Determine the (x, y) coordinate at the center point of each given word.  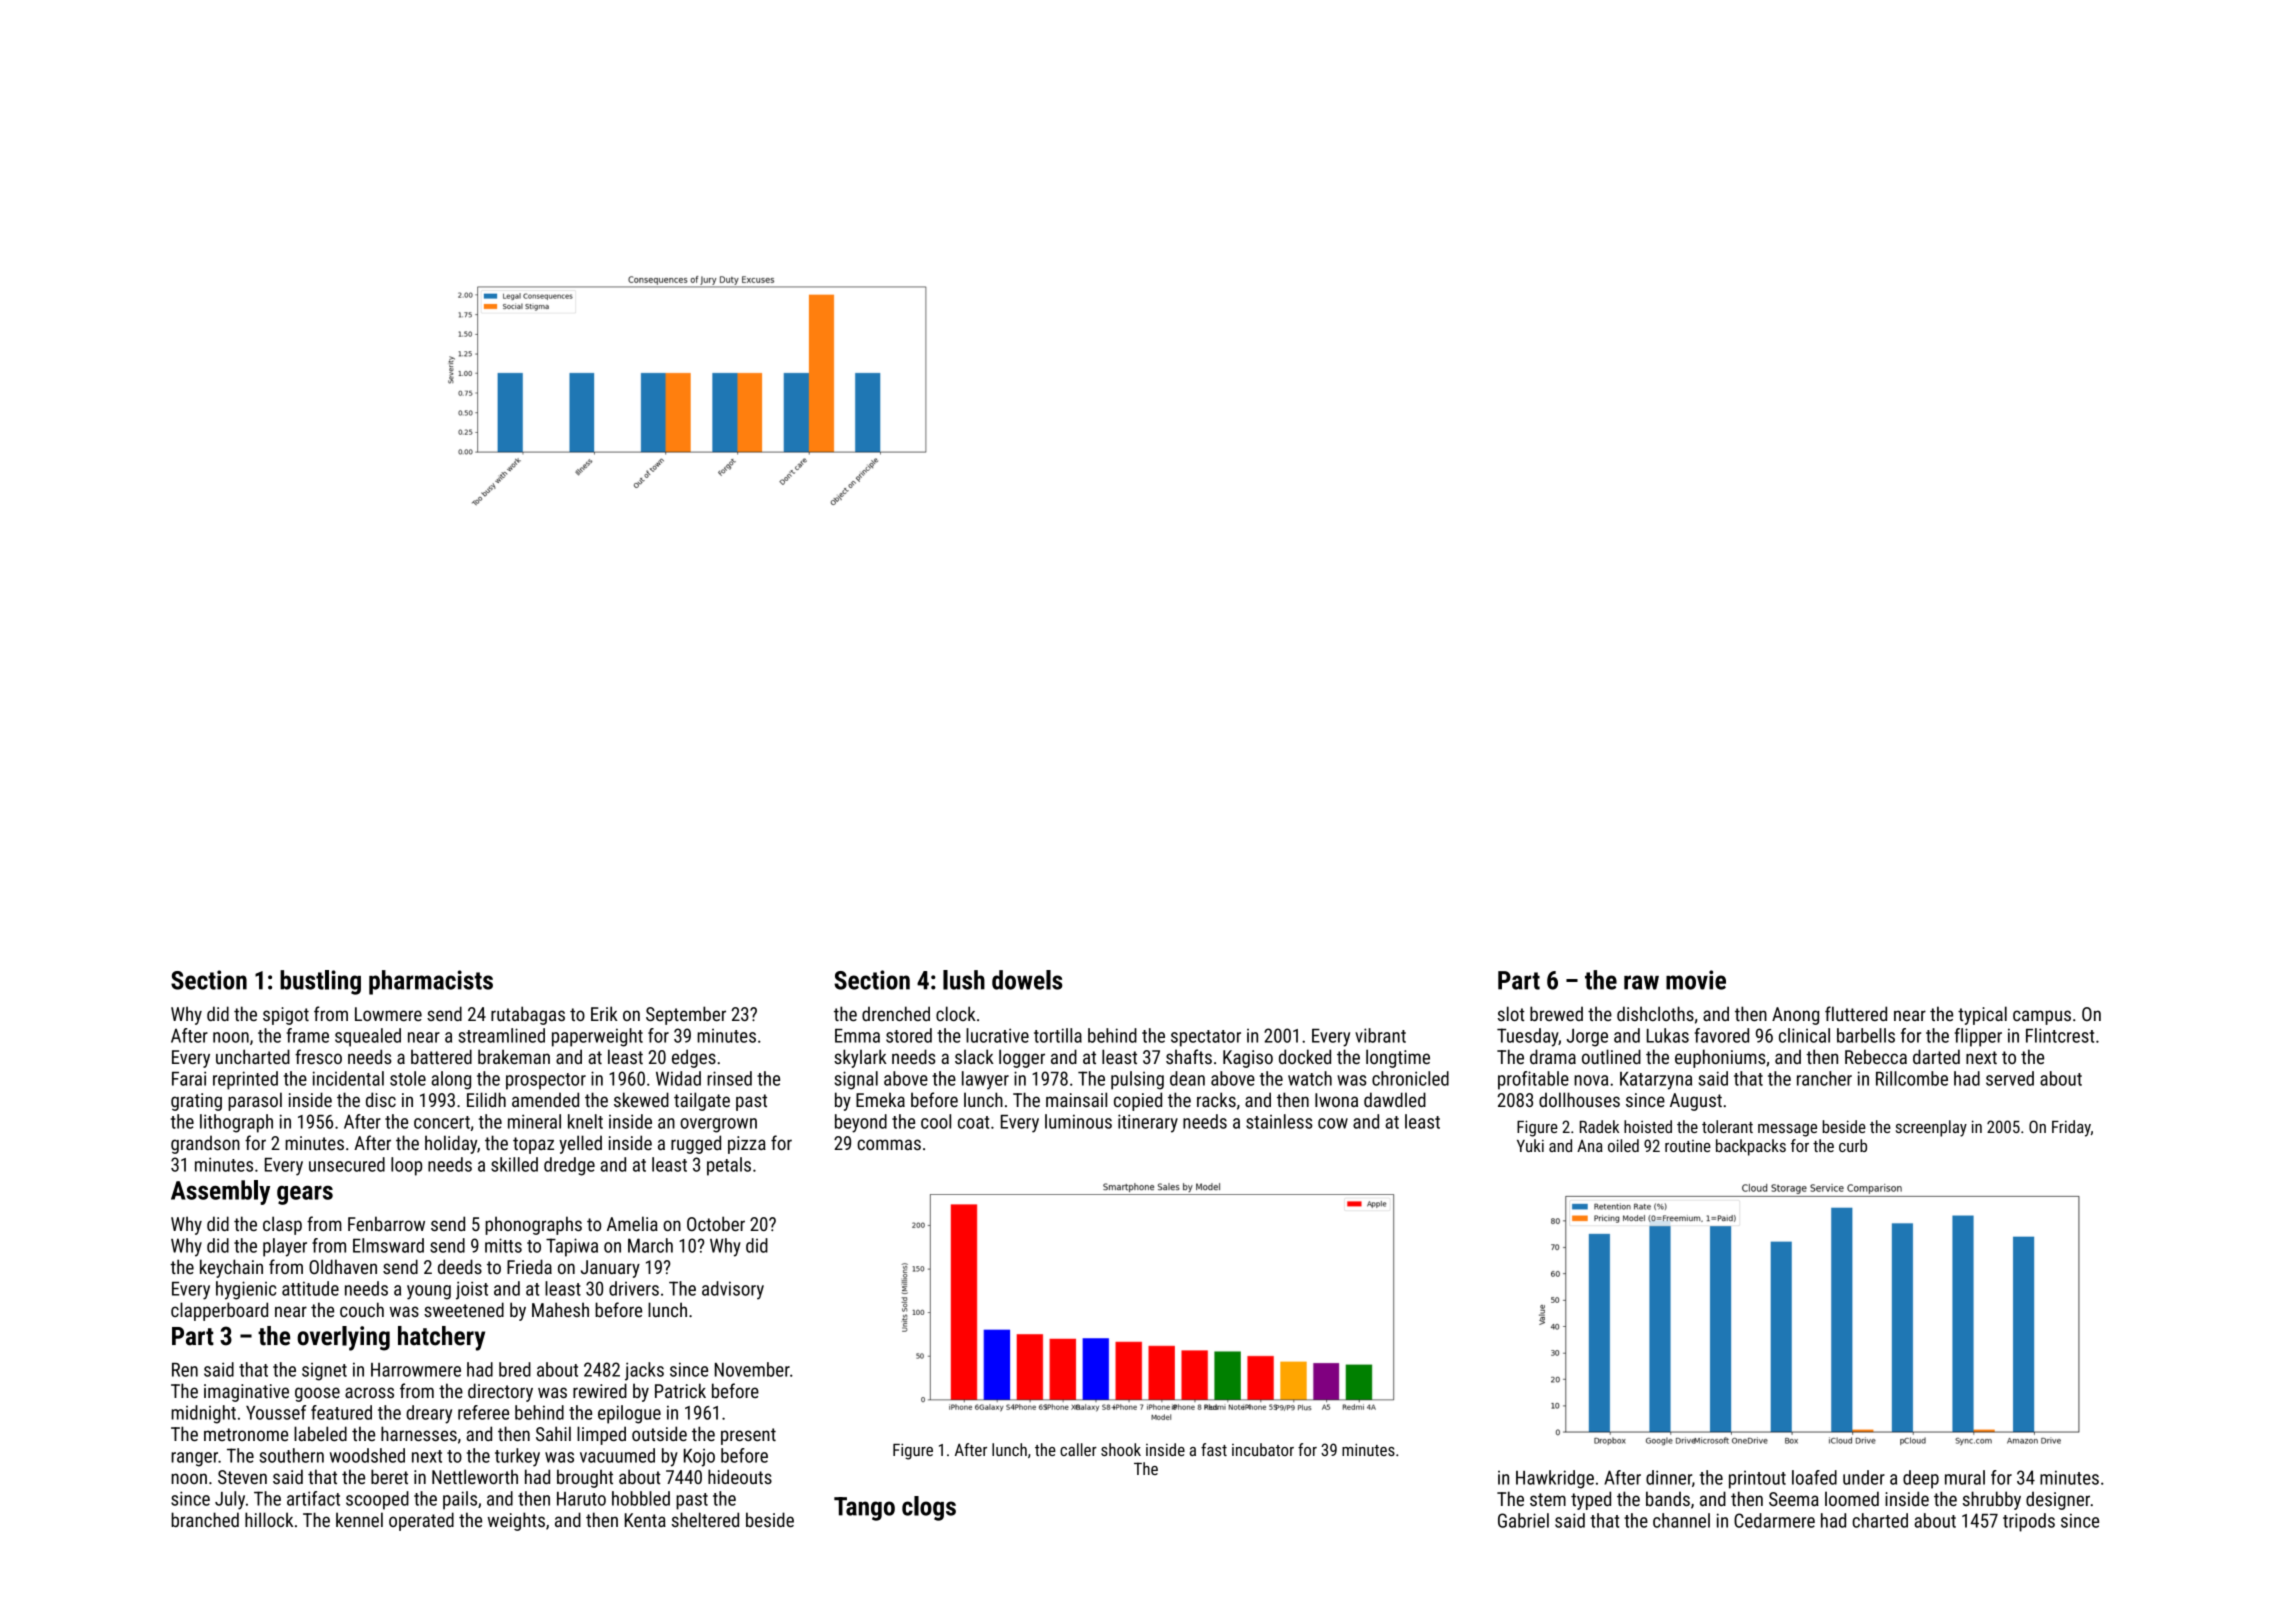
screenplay (1931, 1128)
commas (889, 1144)
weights (516, 1521)
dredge (569, 1166)
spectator (1206, 1038)
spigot (286, 1016)
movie (1696, 980)
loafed (1814, 1477)
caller (1078, 1449)
